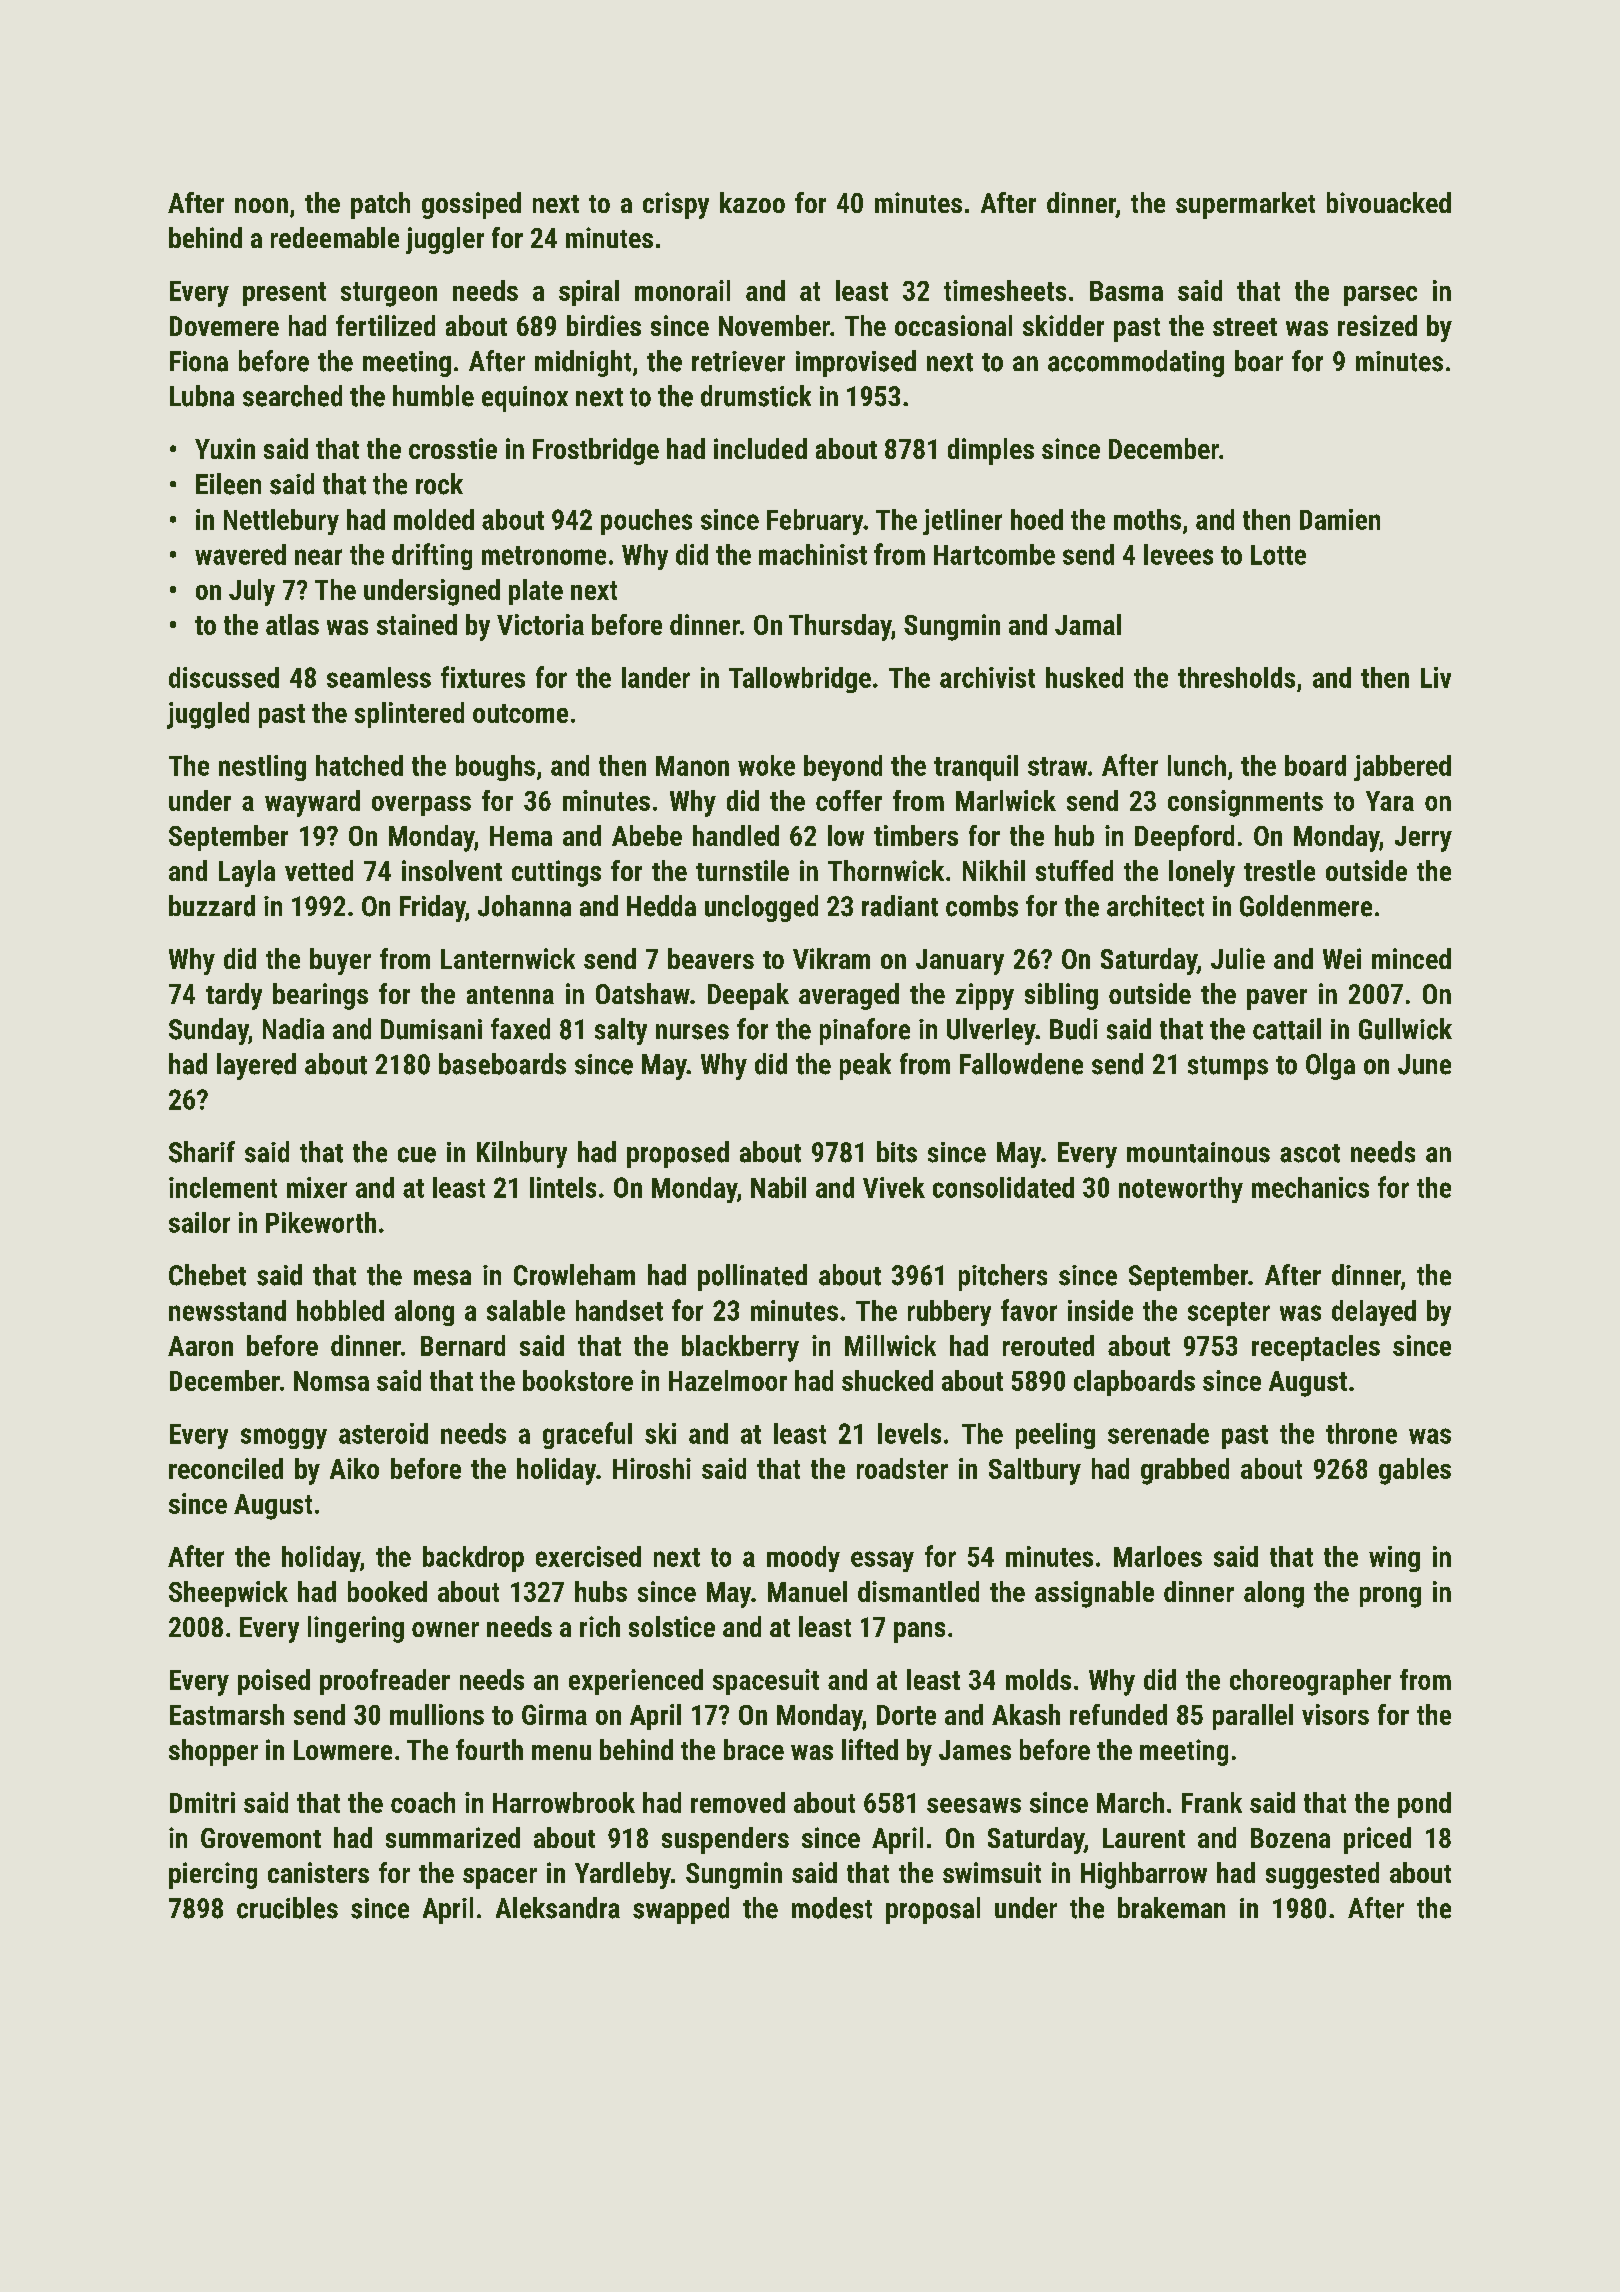  I want to click on Aaron, so click(200, 1346).
